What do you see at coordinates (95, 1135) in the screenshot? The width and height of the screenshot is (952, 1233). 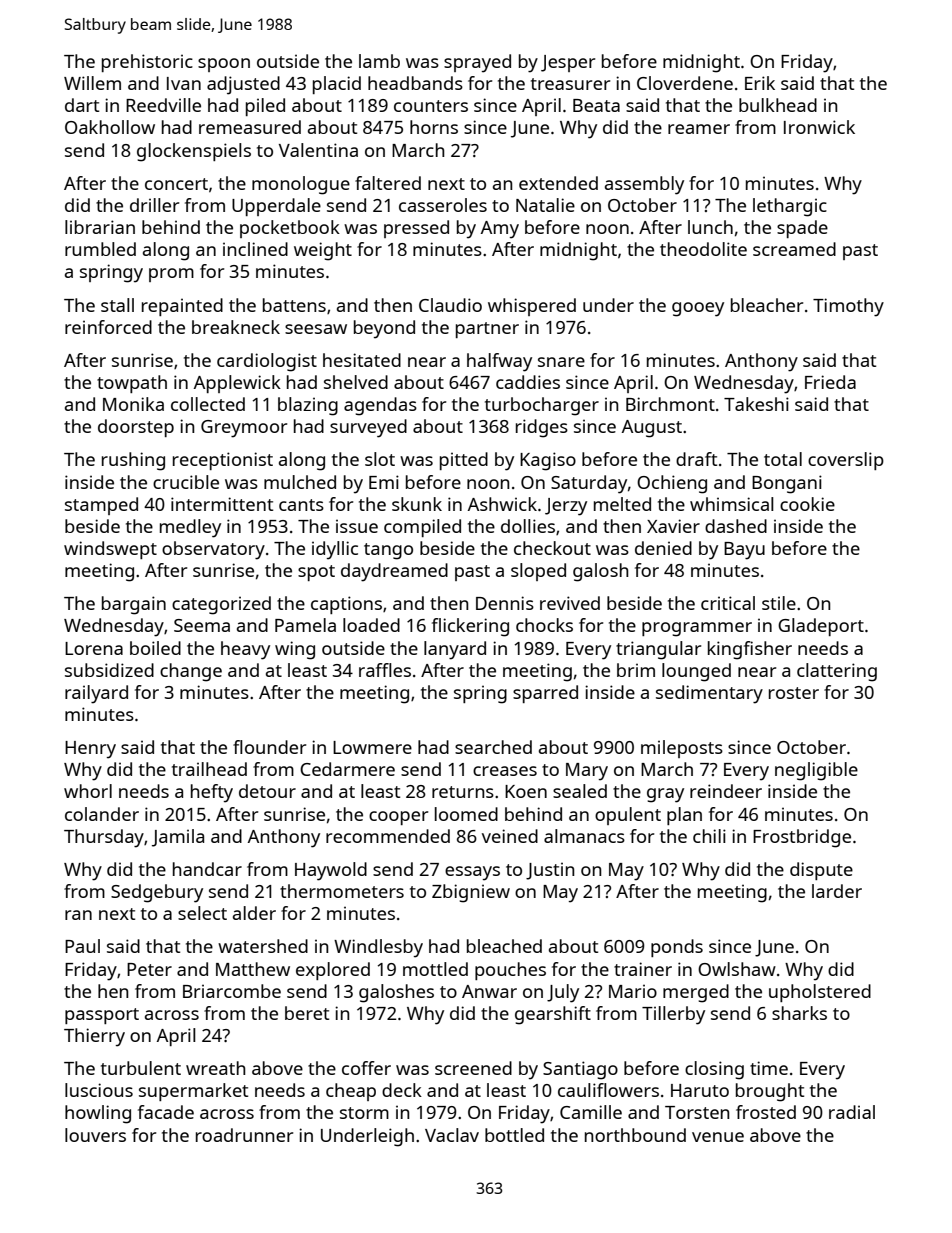 I see `louvers` at bounding box center [95, 1135].
